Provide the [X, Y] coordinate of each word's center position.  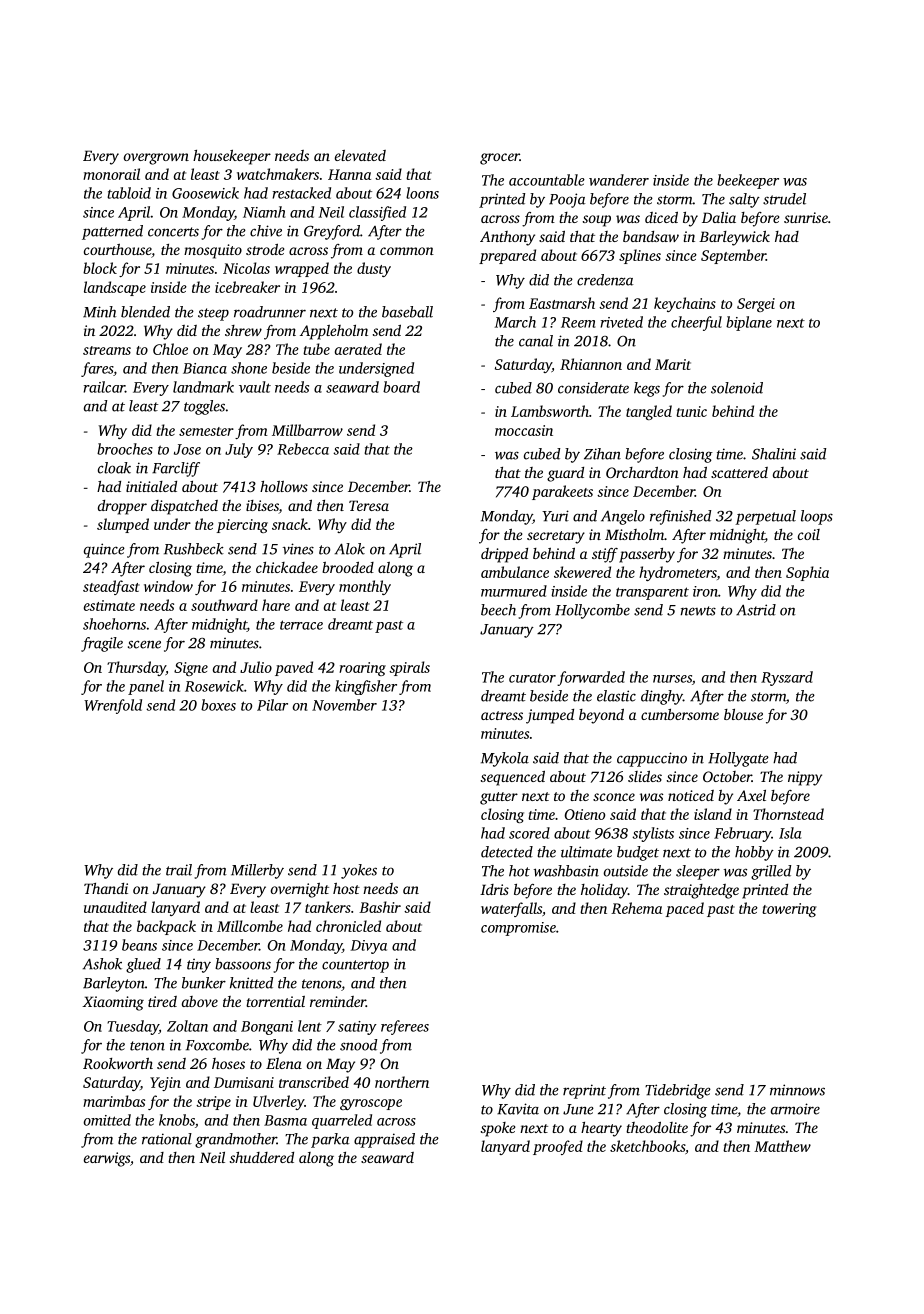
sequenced [513, 778]
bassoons [243, 964]
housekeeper [232, 157]
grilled [771, 872]
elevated [360, 155]
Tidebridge [678, 1091]
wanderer [619, 180]
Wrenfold [113, 706]
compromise [518, 929]
